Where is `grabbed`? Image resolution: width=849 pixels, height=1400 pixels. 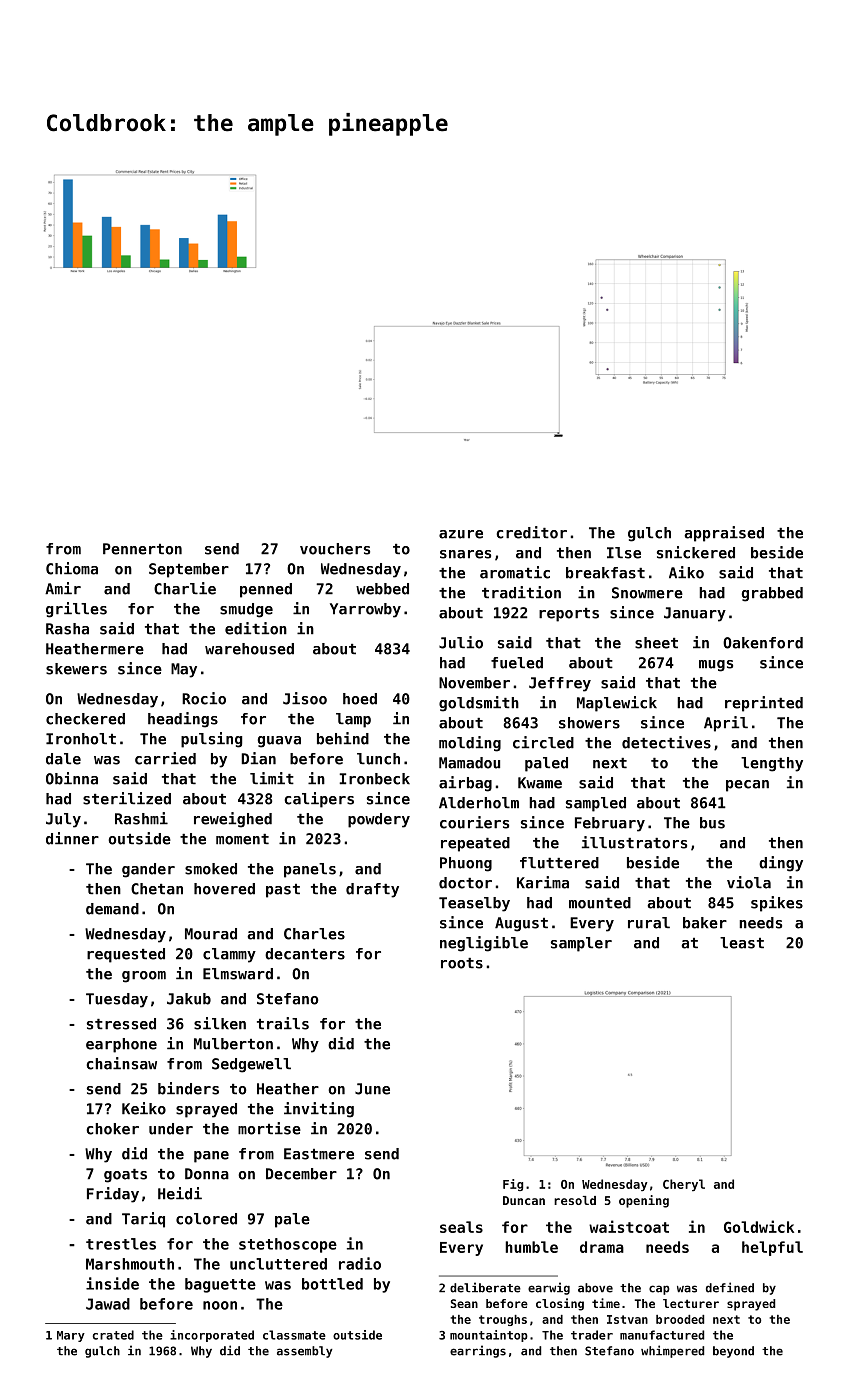
grabbed is located at coordinates (772, 594).
